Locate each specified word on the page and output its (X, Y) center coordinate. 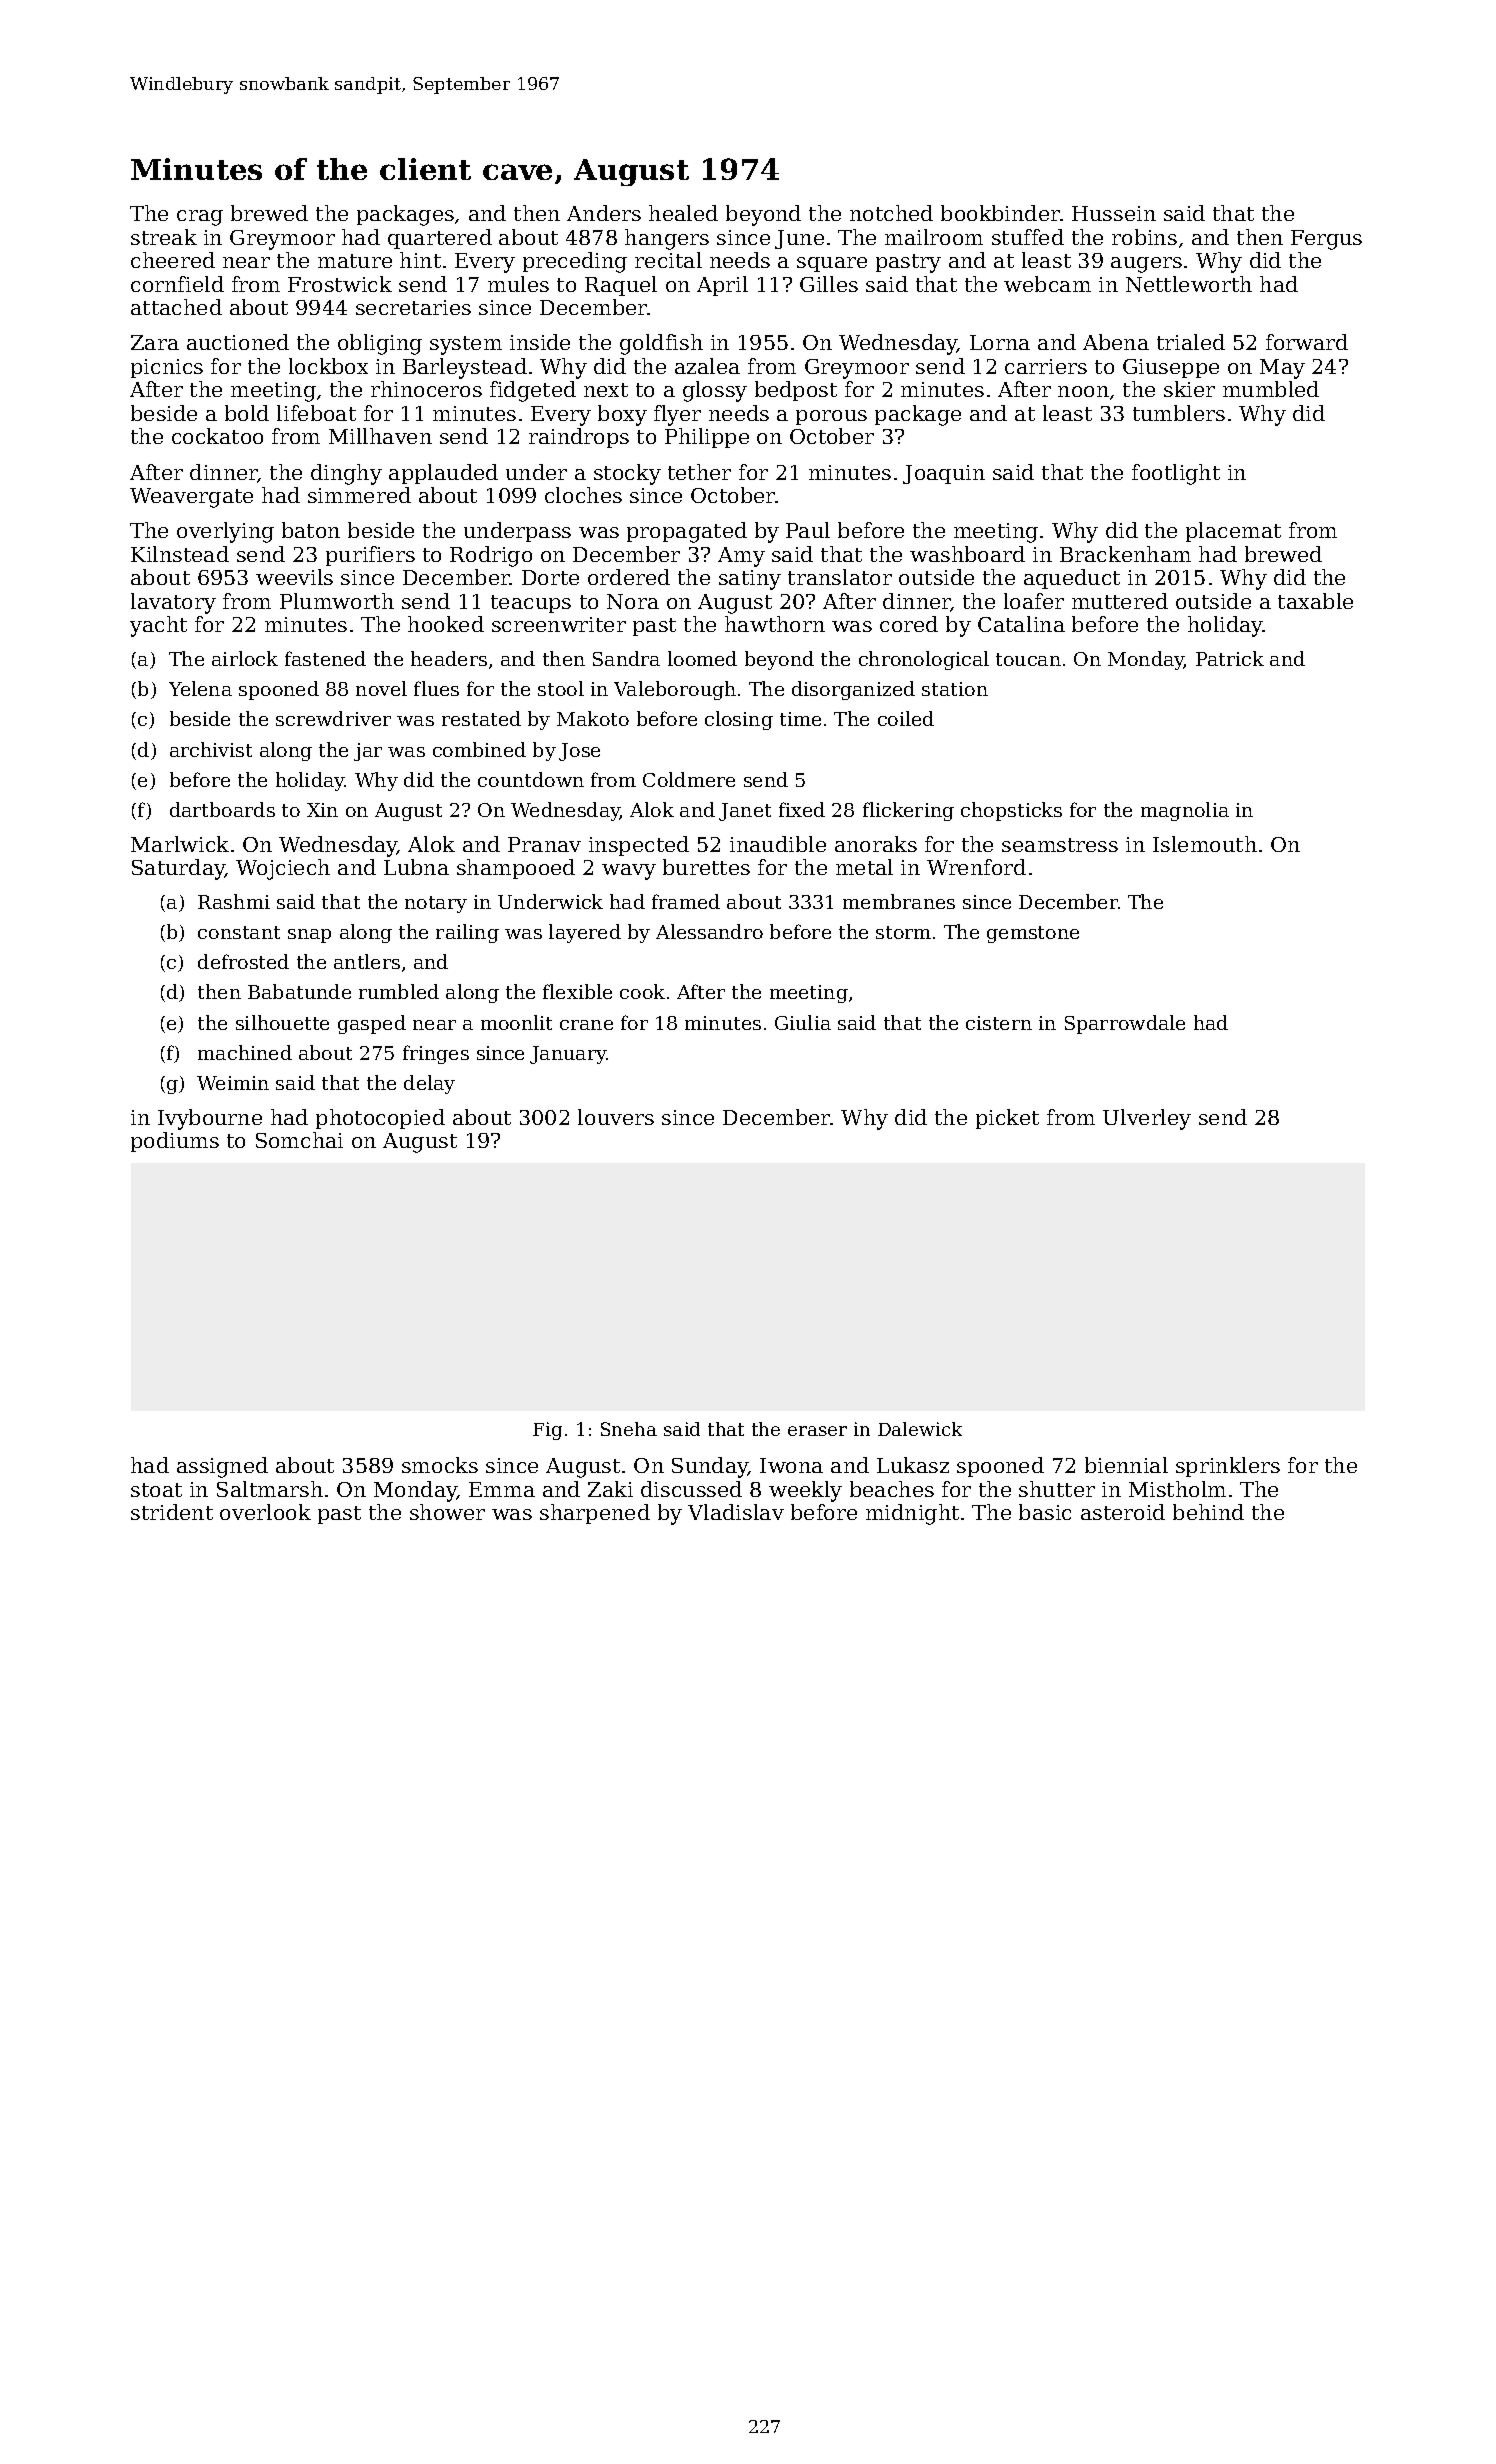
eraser (817, 1431)
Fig (547, 1431)
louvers (616, 1117)
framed (686, 901)
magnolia (1185, 811)
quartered (440, 239)
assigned (222, 1467)
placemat (1233, 532)
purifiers (370, 556)
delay (429, 1084)
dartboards (222, 809)
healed (683, 213)
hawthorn (775, 624)
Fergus (1326, 240)
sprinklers (1228, 1467)
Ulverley (1147, 1119)
